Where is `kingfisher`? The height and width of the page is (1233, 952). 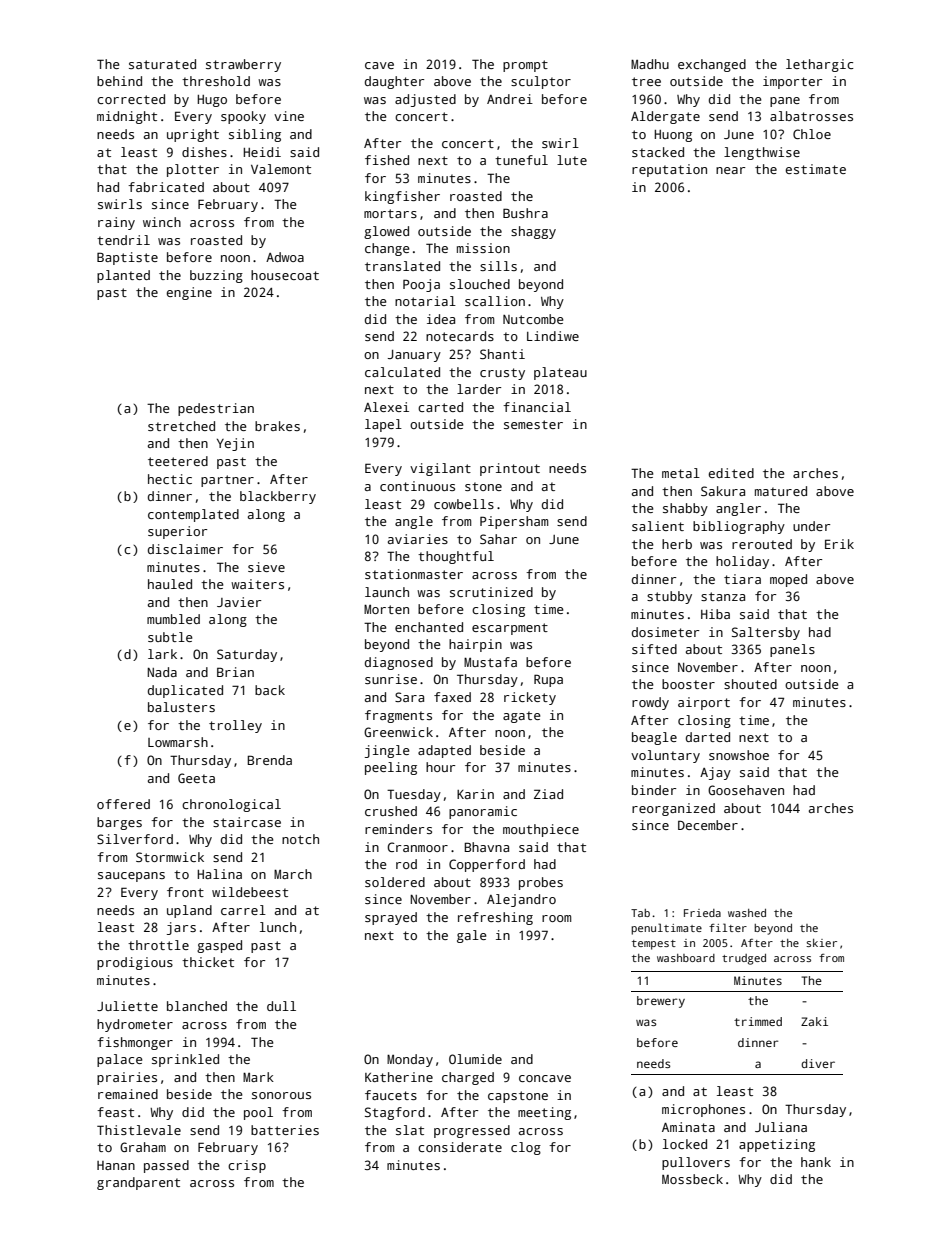
kingfisher is located at coordinates (402, 197).
